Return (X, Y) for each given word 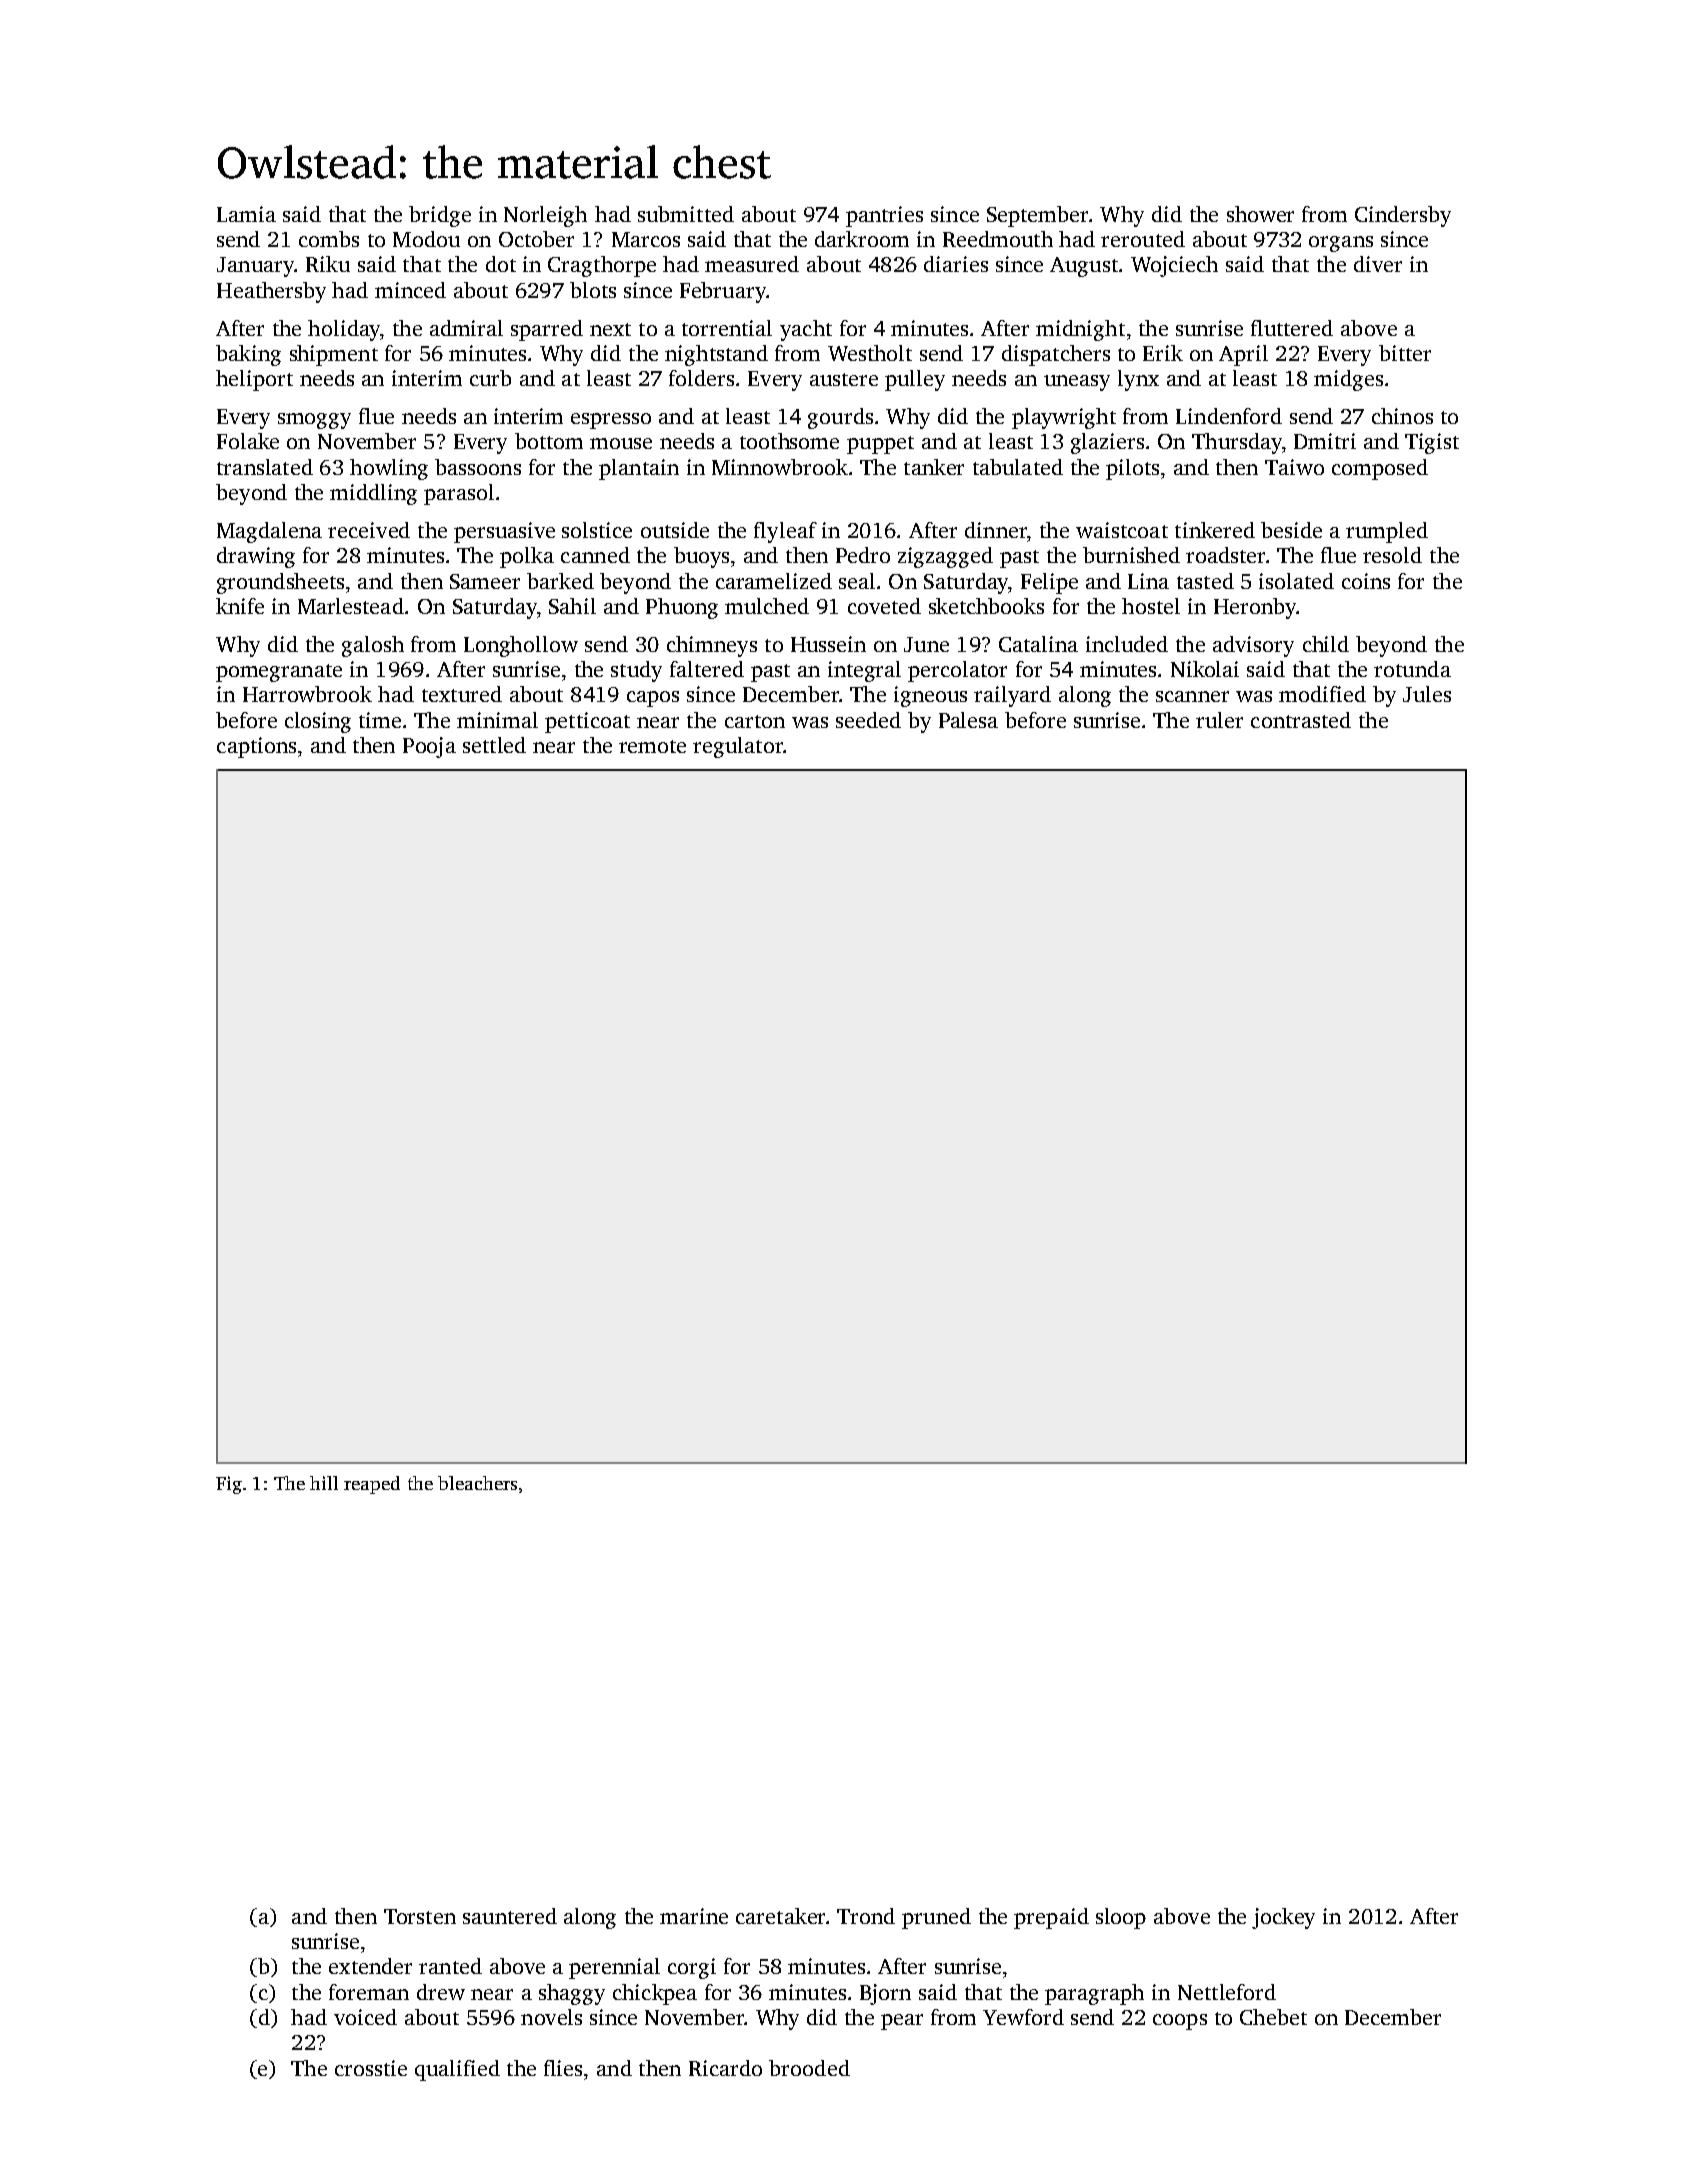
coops (1180, 2022)
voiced (365, 2017)
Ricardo (725, 2068)
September (1037, 216)
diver (1378, 264)
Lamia (246, 214)
